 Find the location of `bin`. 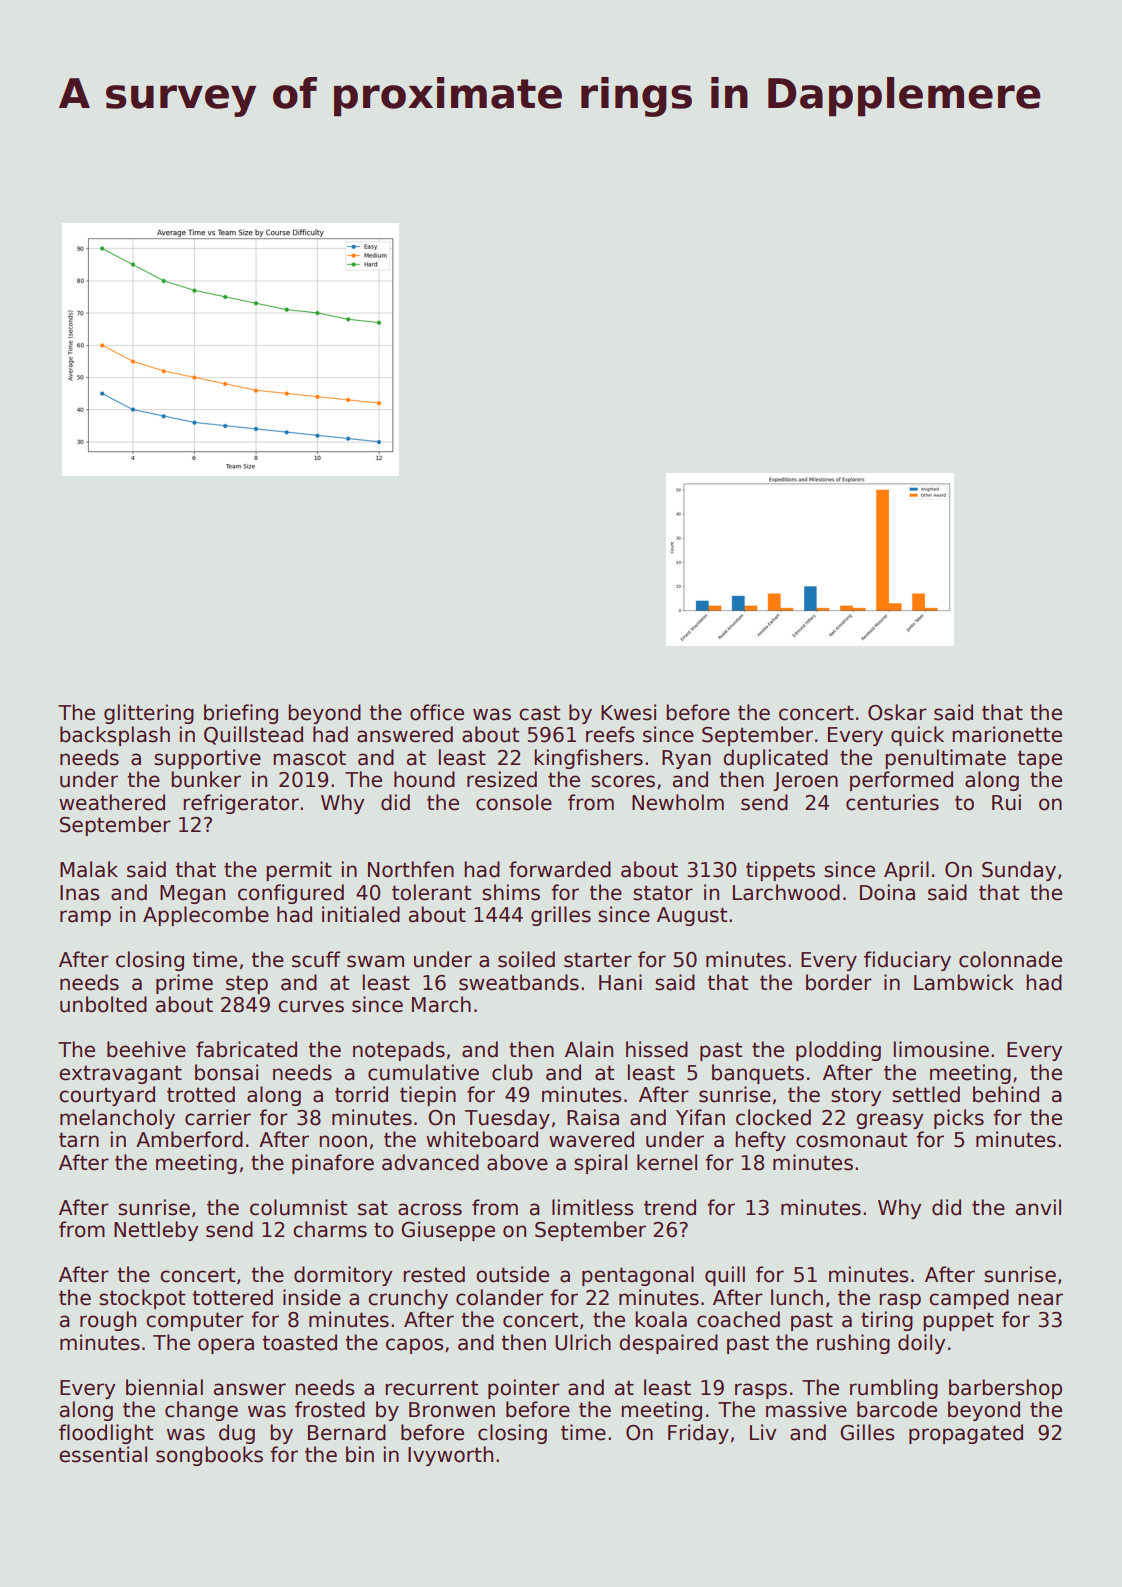

bin is located at coordinates (360, 1454).
